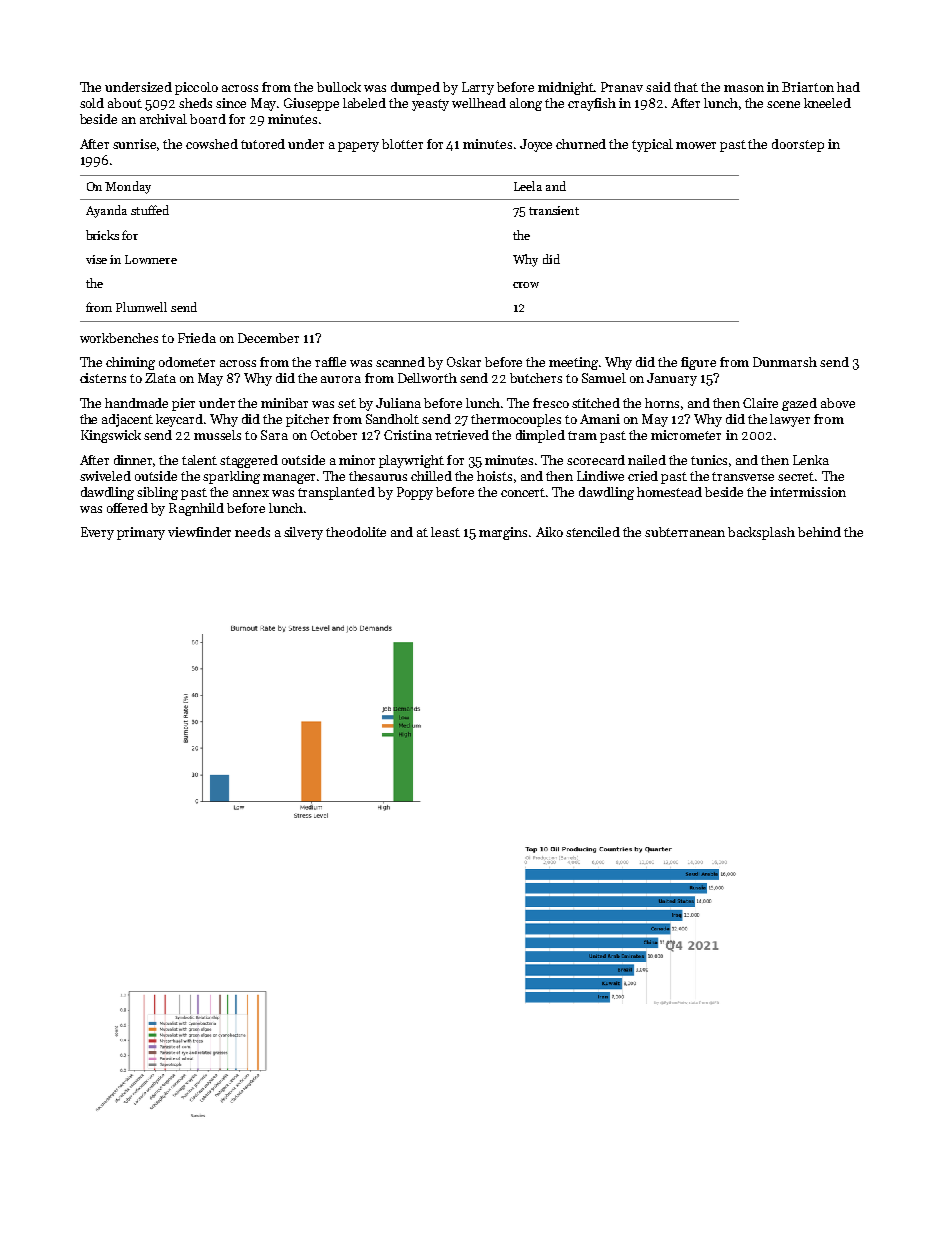 This document has height=1233, width=952. I want to click on crow, so click(526, 285).
